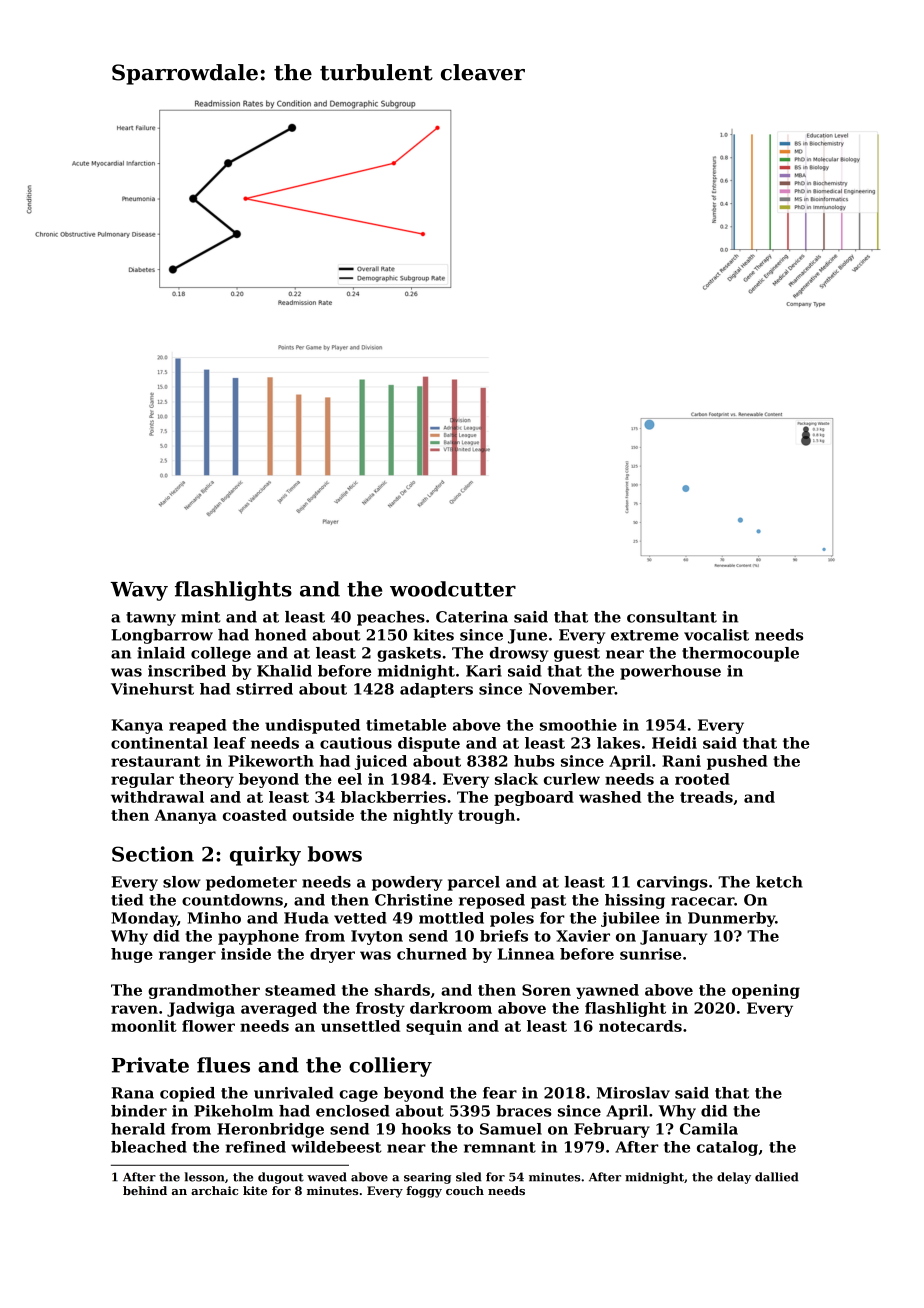  Describe the element at coordinates (233, 1111) in the screenshot. I see `Pikeholm` at that location.
